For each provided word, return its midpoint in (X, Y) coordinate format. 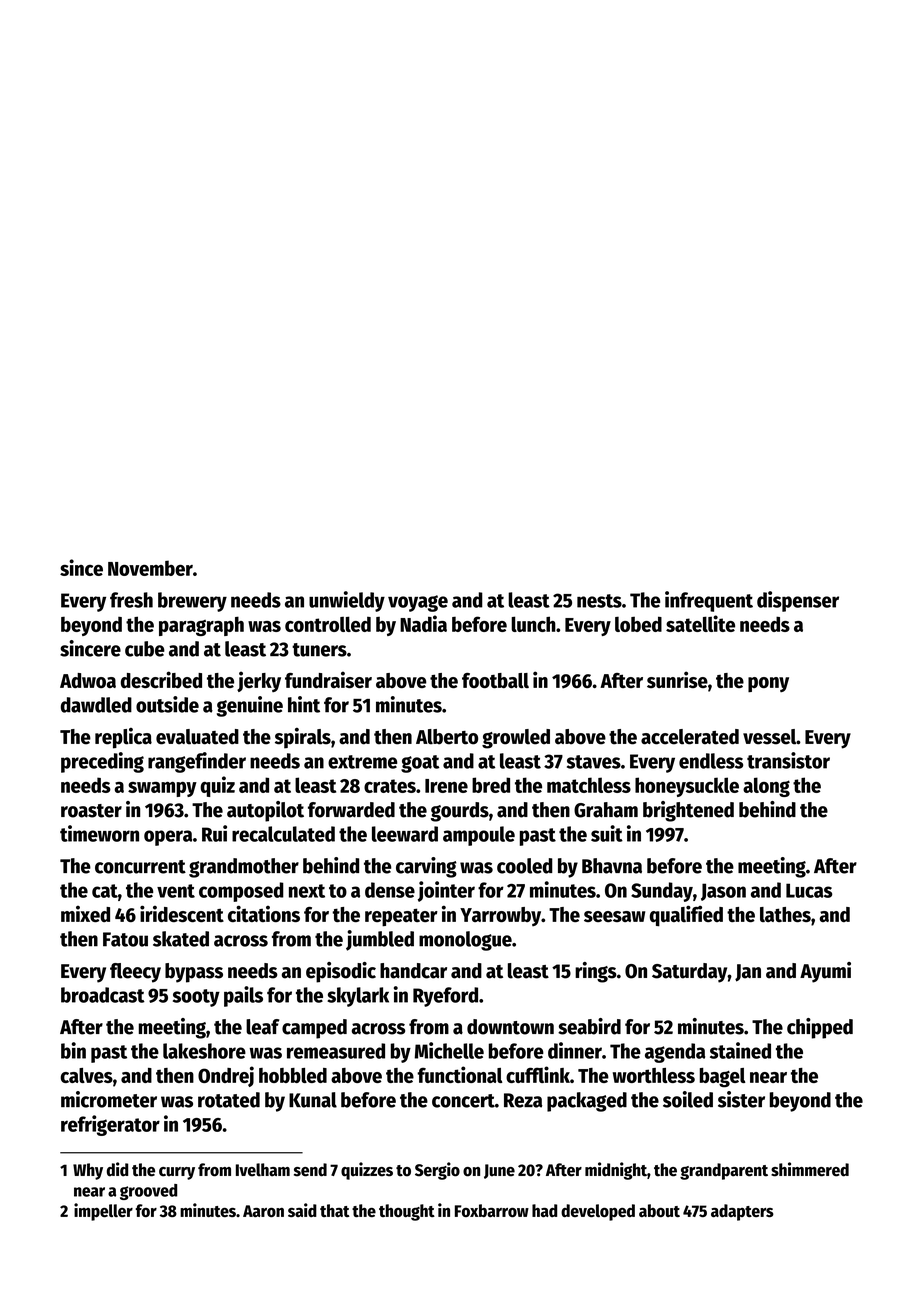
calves (86, 1075)
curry (177, 1173)
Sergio (437, 1171)
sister (741, 1099)
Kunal (313, 1100)
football (495, 680)
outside (167, 704)
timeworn (99, 833)
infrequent (709, 601)
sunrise (677, 679)
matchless (589, 785)
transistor (788, 760)
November (150, 568)
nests (599, 601)
